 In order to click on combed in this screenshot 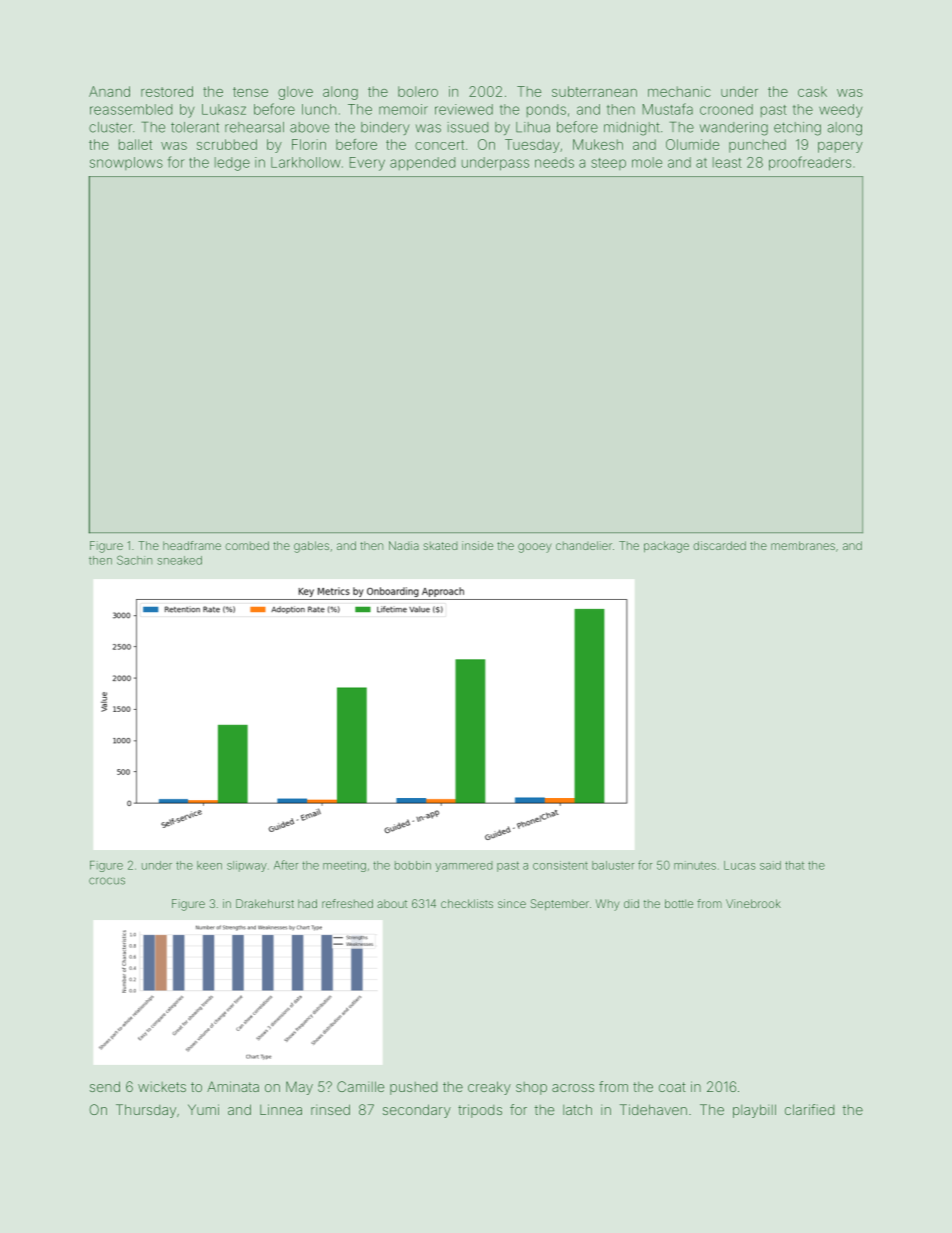, I will do `click(247, 545)`.
